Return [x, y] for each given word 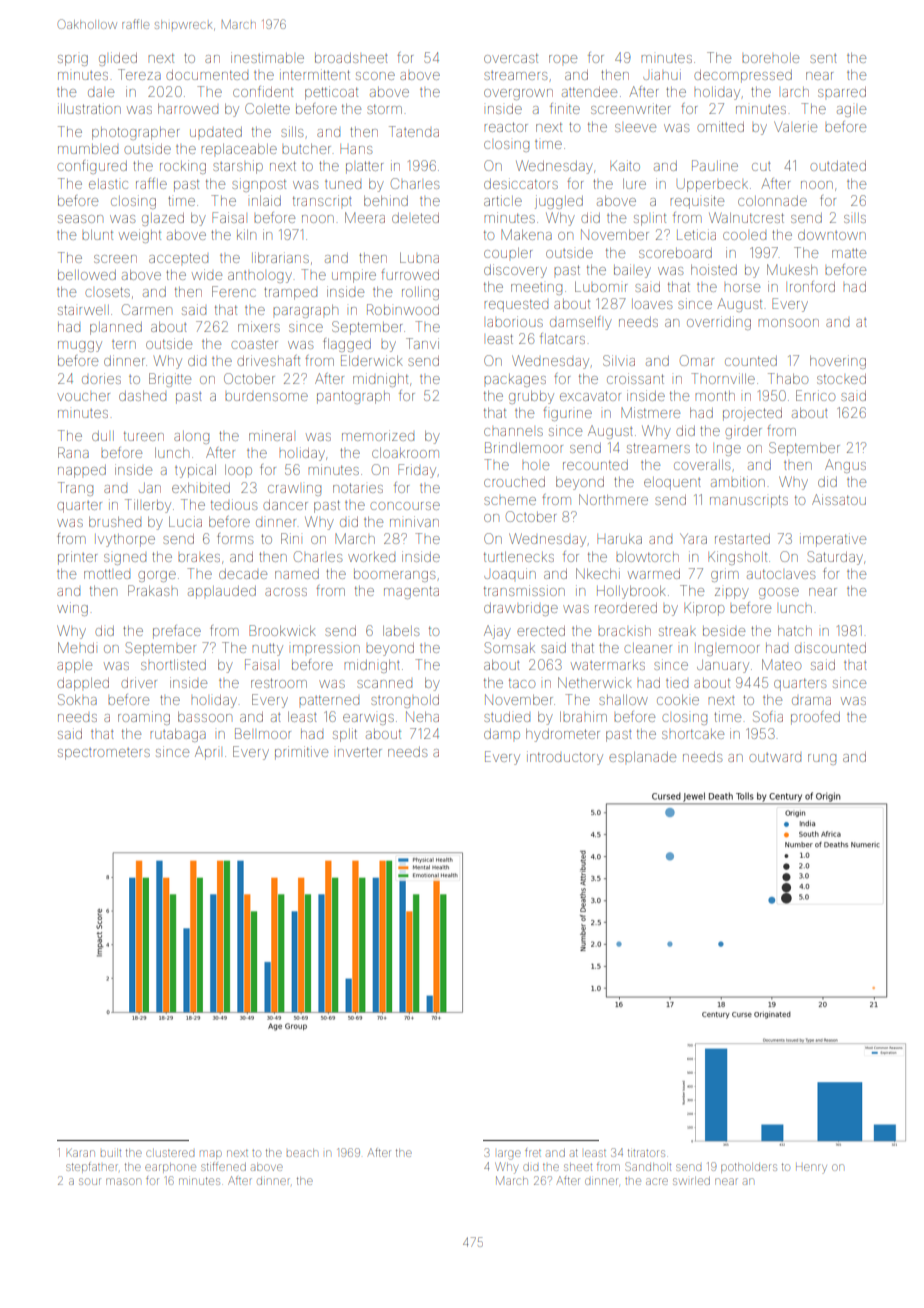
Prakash [153, 590]
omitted [720, 126]
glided [118, 59]
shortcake [693, 734]
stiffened [223, 1166]
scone [375, 76]
